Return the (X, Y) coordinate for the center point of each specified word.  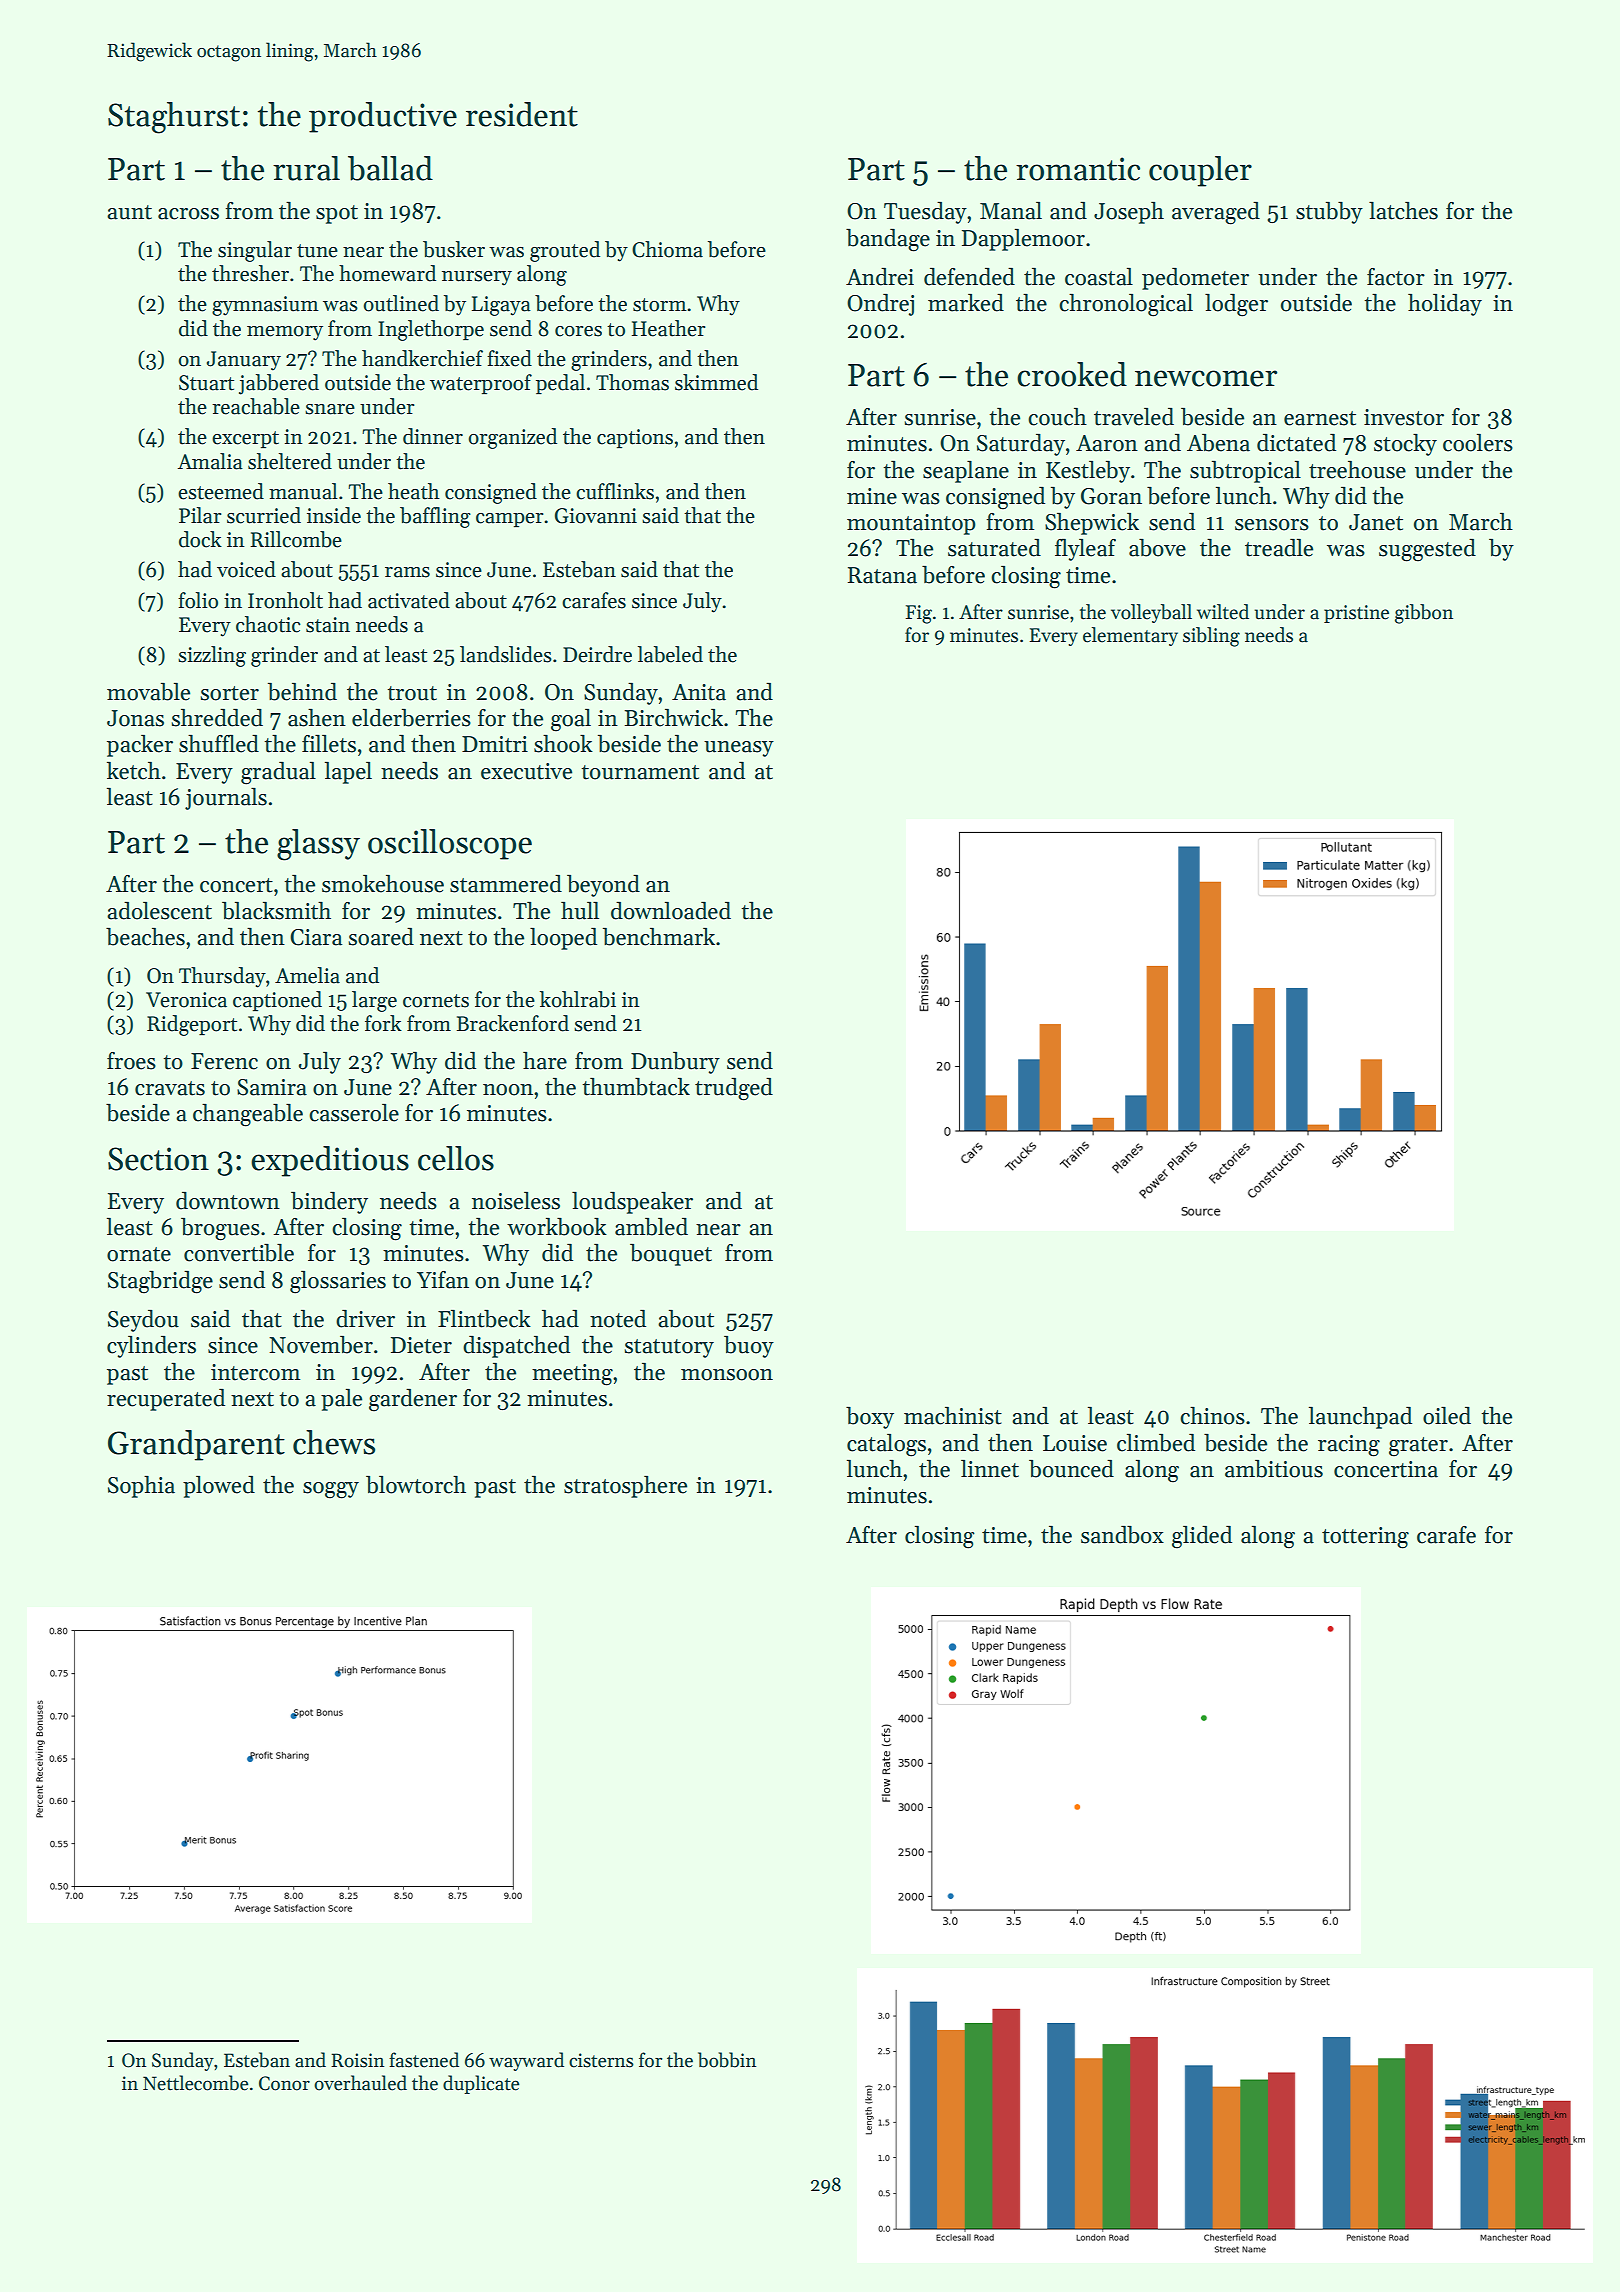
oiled (1447, 1416)
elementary (1130, 636)
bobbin (727, 2060)
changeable (248, 1115)
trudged (734, 1089)
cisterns (601, 2060)
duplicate (481, 2084)
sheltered (290, 461)
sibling (1211, 637)
